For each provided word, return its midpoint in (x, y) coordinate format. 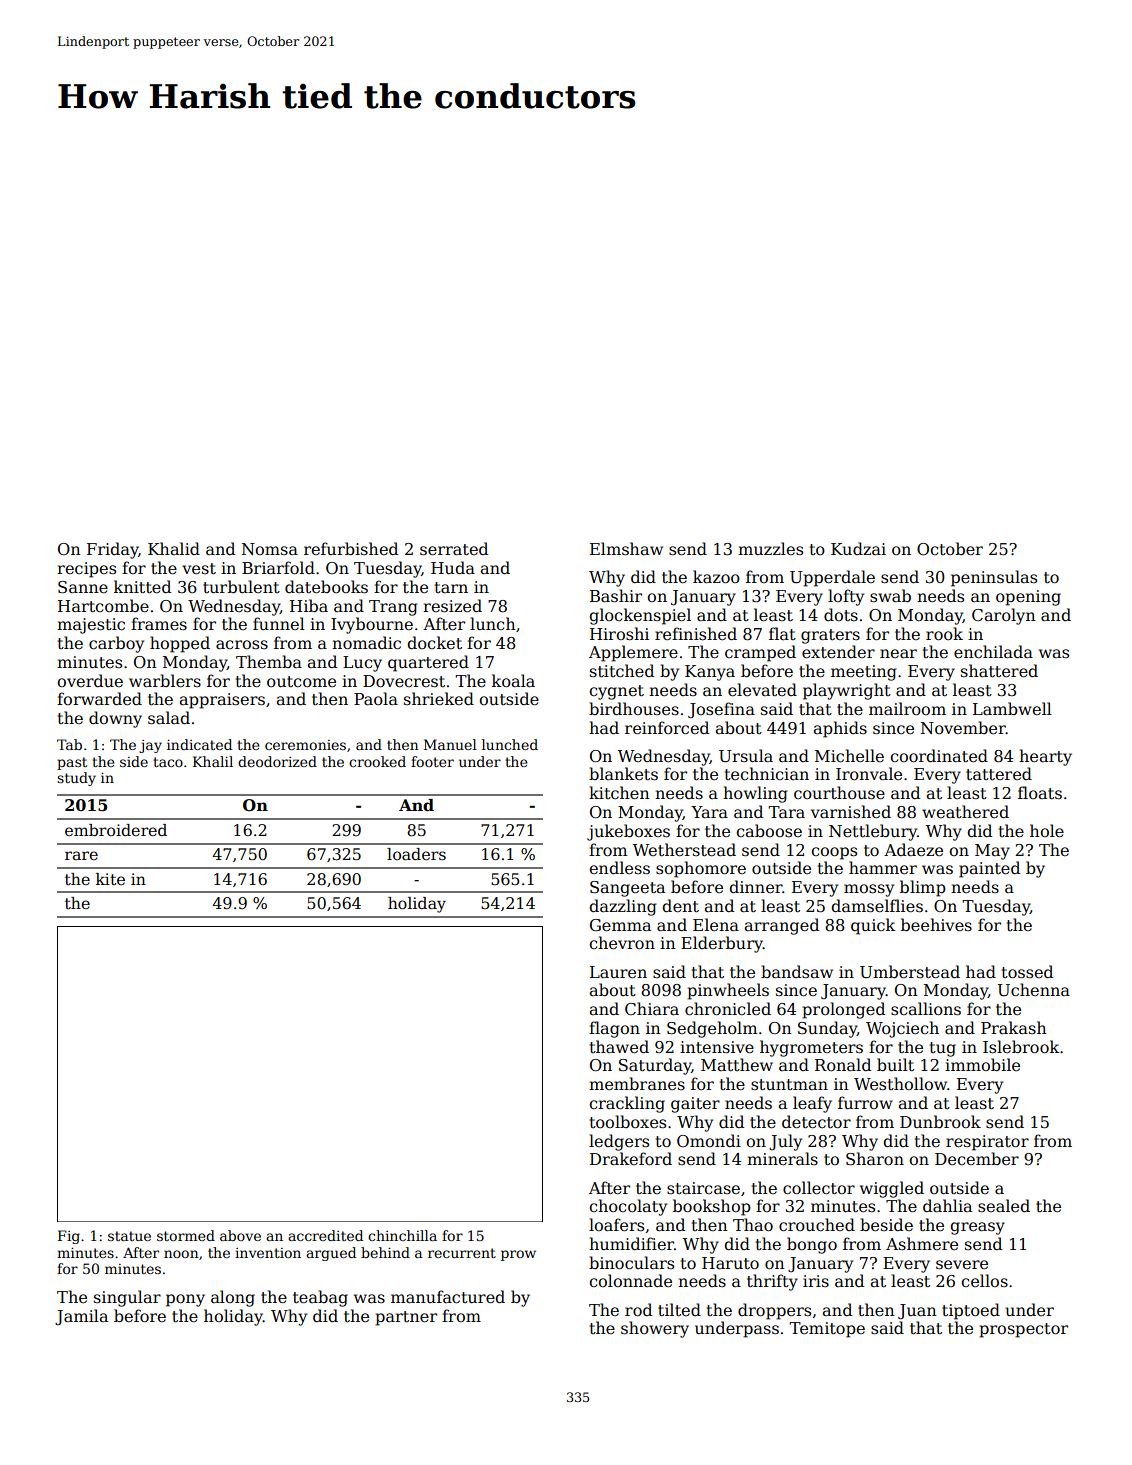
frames (159, 624)
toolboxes (628, 1122)
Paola (376, 699)
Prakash (1014, 1028)
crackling (627, 1104)
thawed (619, 1047)
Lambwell (1012, 709)
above (240, 1235)
